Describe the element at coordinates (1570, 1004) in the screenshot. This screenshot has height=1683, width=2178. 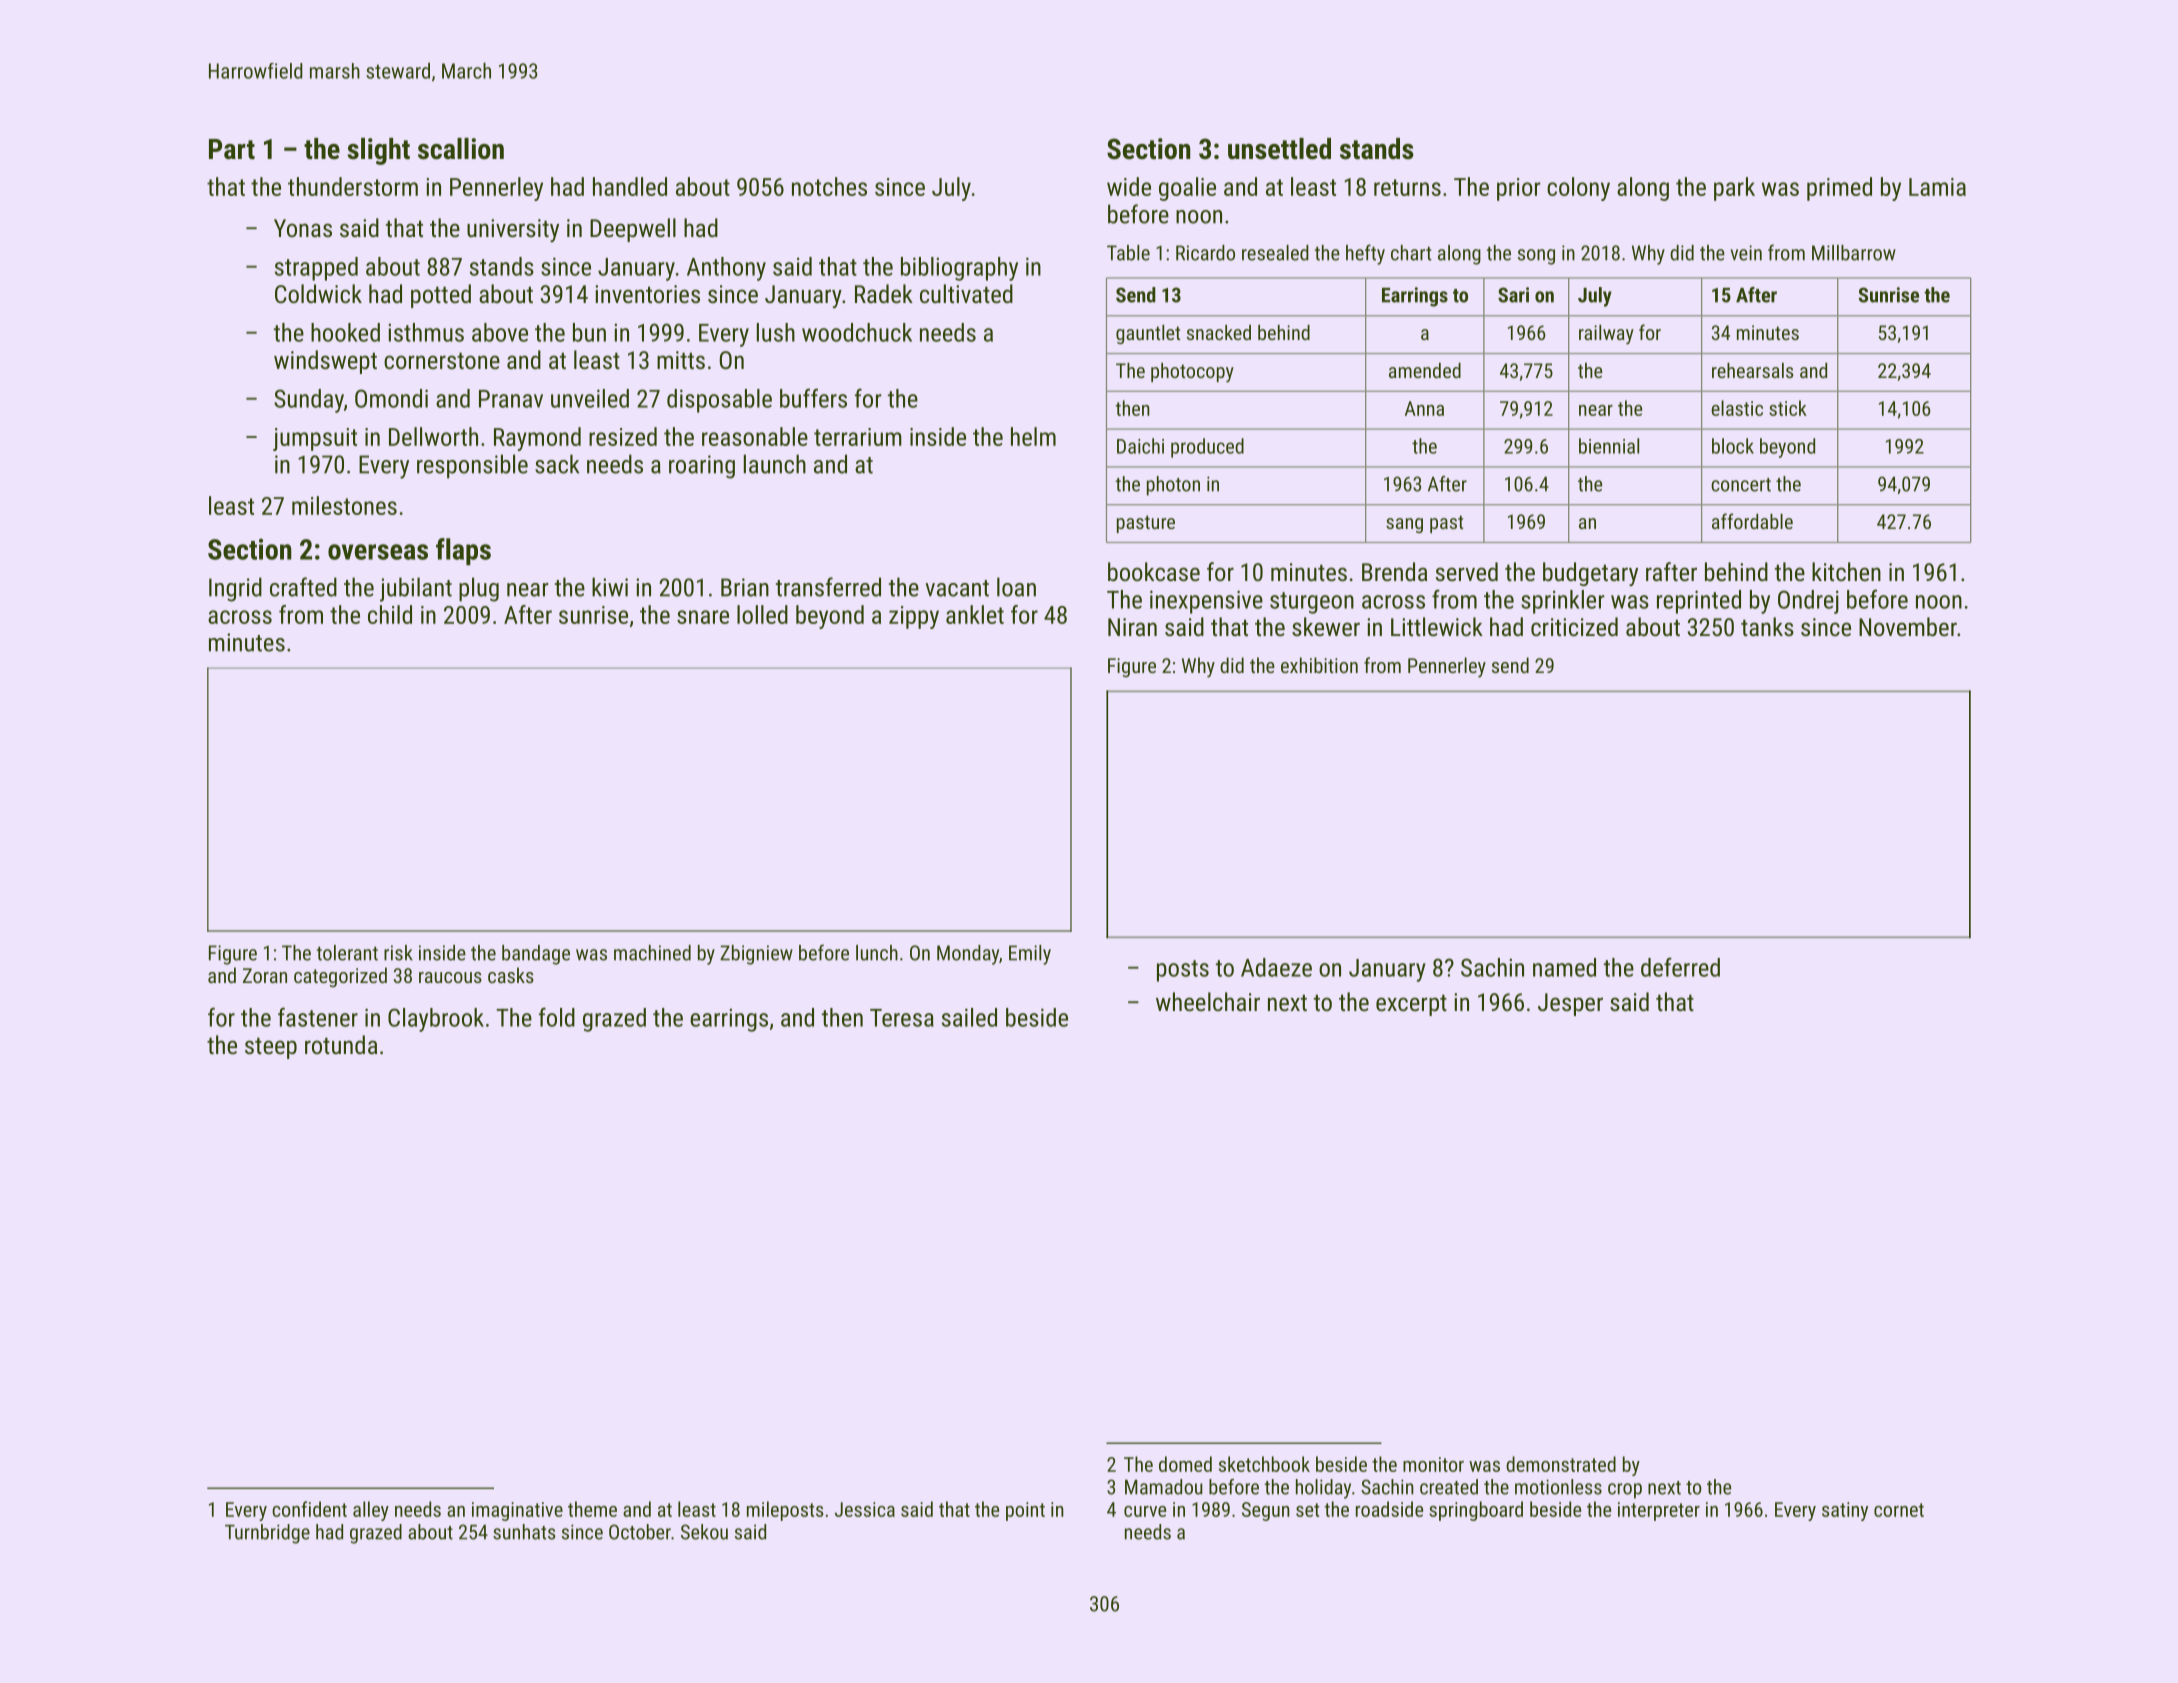
I see `Jesper` at that location.
